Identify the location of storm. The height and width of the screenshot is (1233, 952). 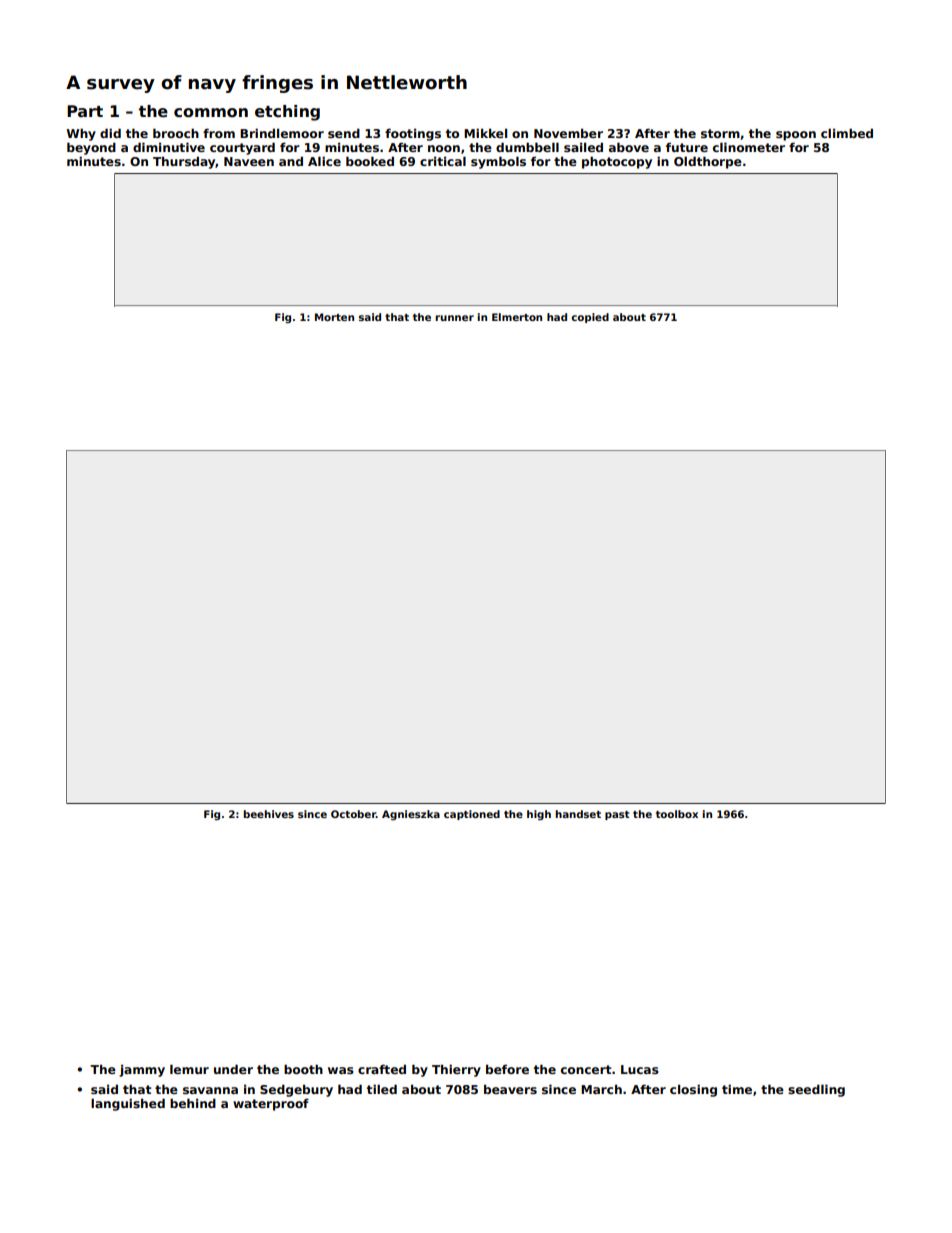
(720, 133).
